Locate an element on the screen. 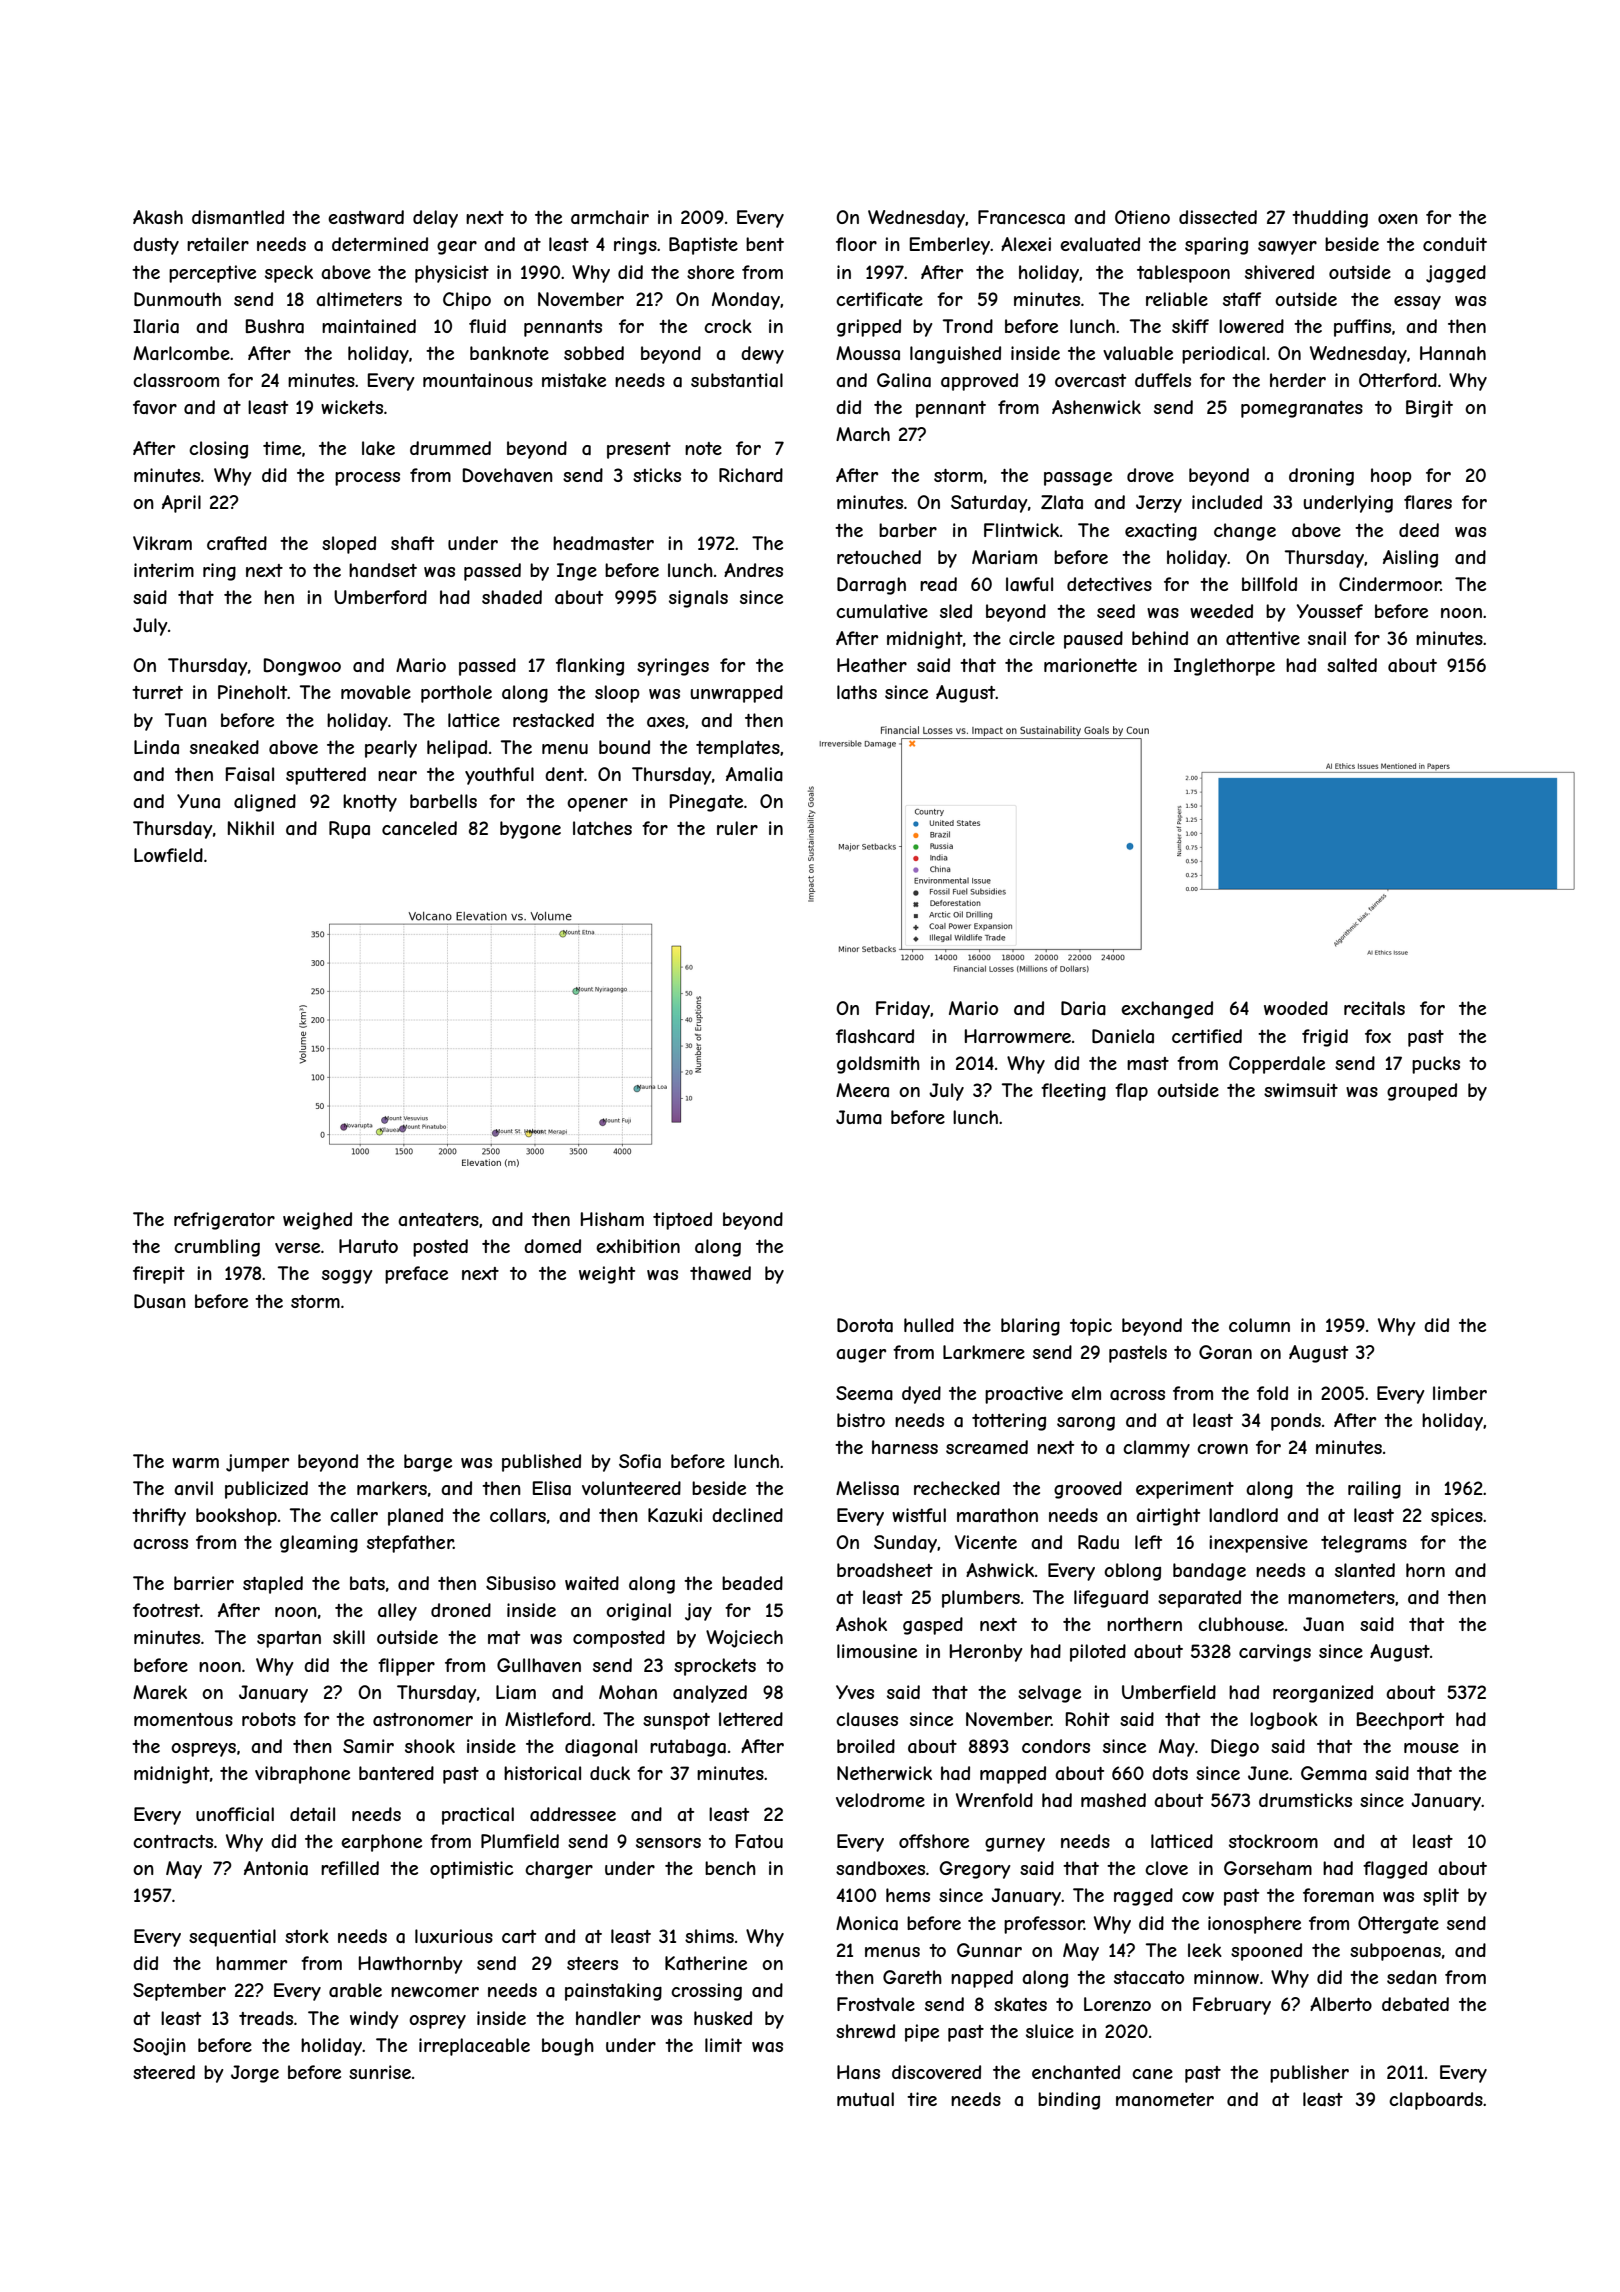 The height and width of the screenshot is (2292, 1620). verse is located at coordinates (297, 1248).
